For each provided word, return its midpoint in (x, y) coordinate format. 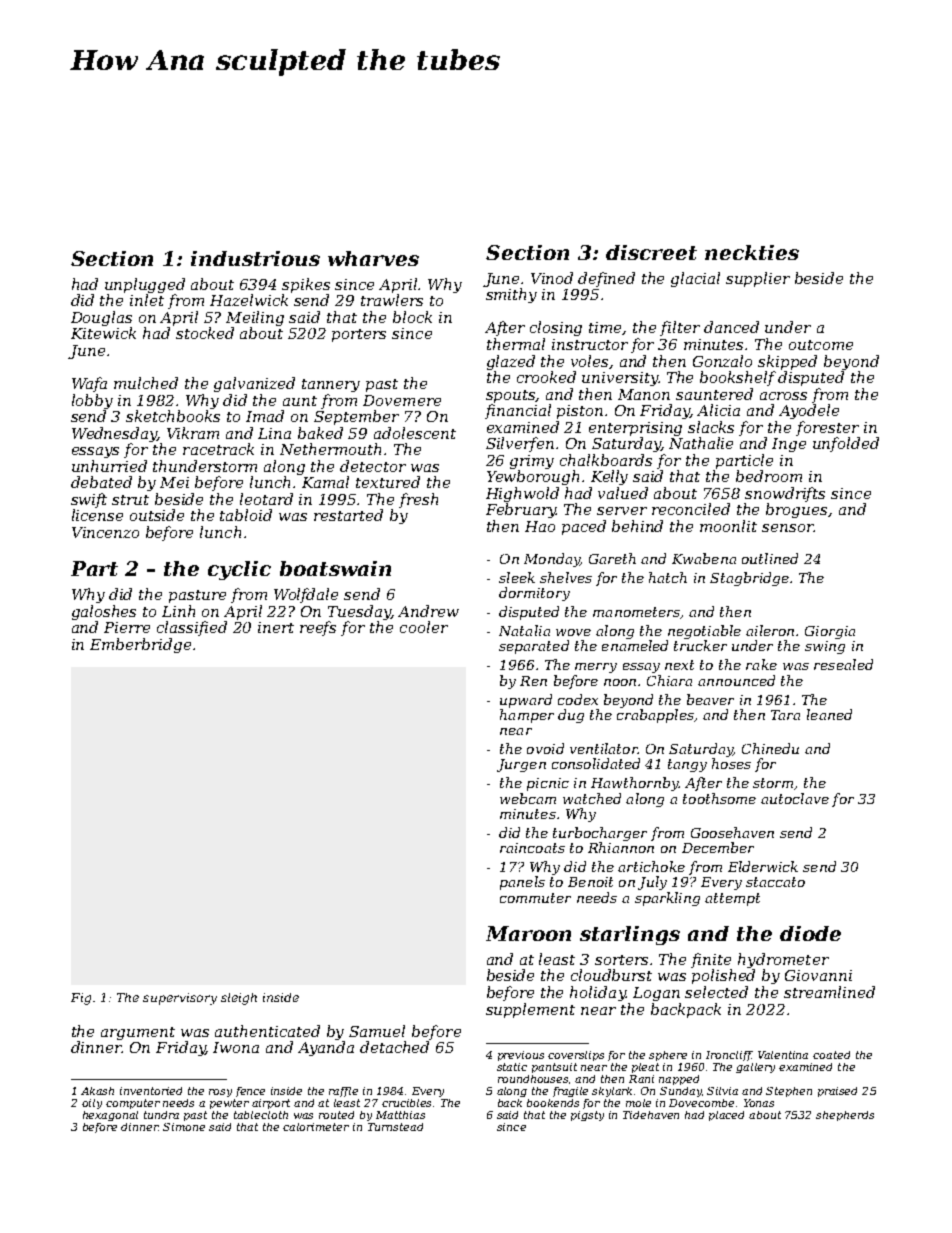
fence (250, 1092)
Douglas (101, 318)
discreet (651, 252)
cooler (424, 627)
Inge (789, 445)
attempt (732, 899)
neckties (752, 252)
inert (276, 627)
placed (726, 1116)
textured (388, 482)
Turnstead (395, 1127)
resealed (843, 664)
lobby (92, 401)
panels (522, 883)
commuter (535, 898)
